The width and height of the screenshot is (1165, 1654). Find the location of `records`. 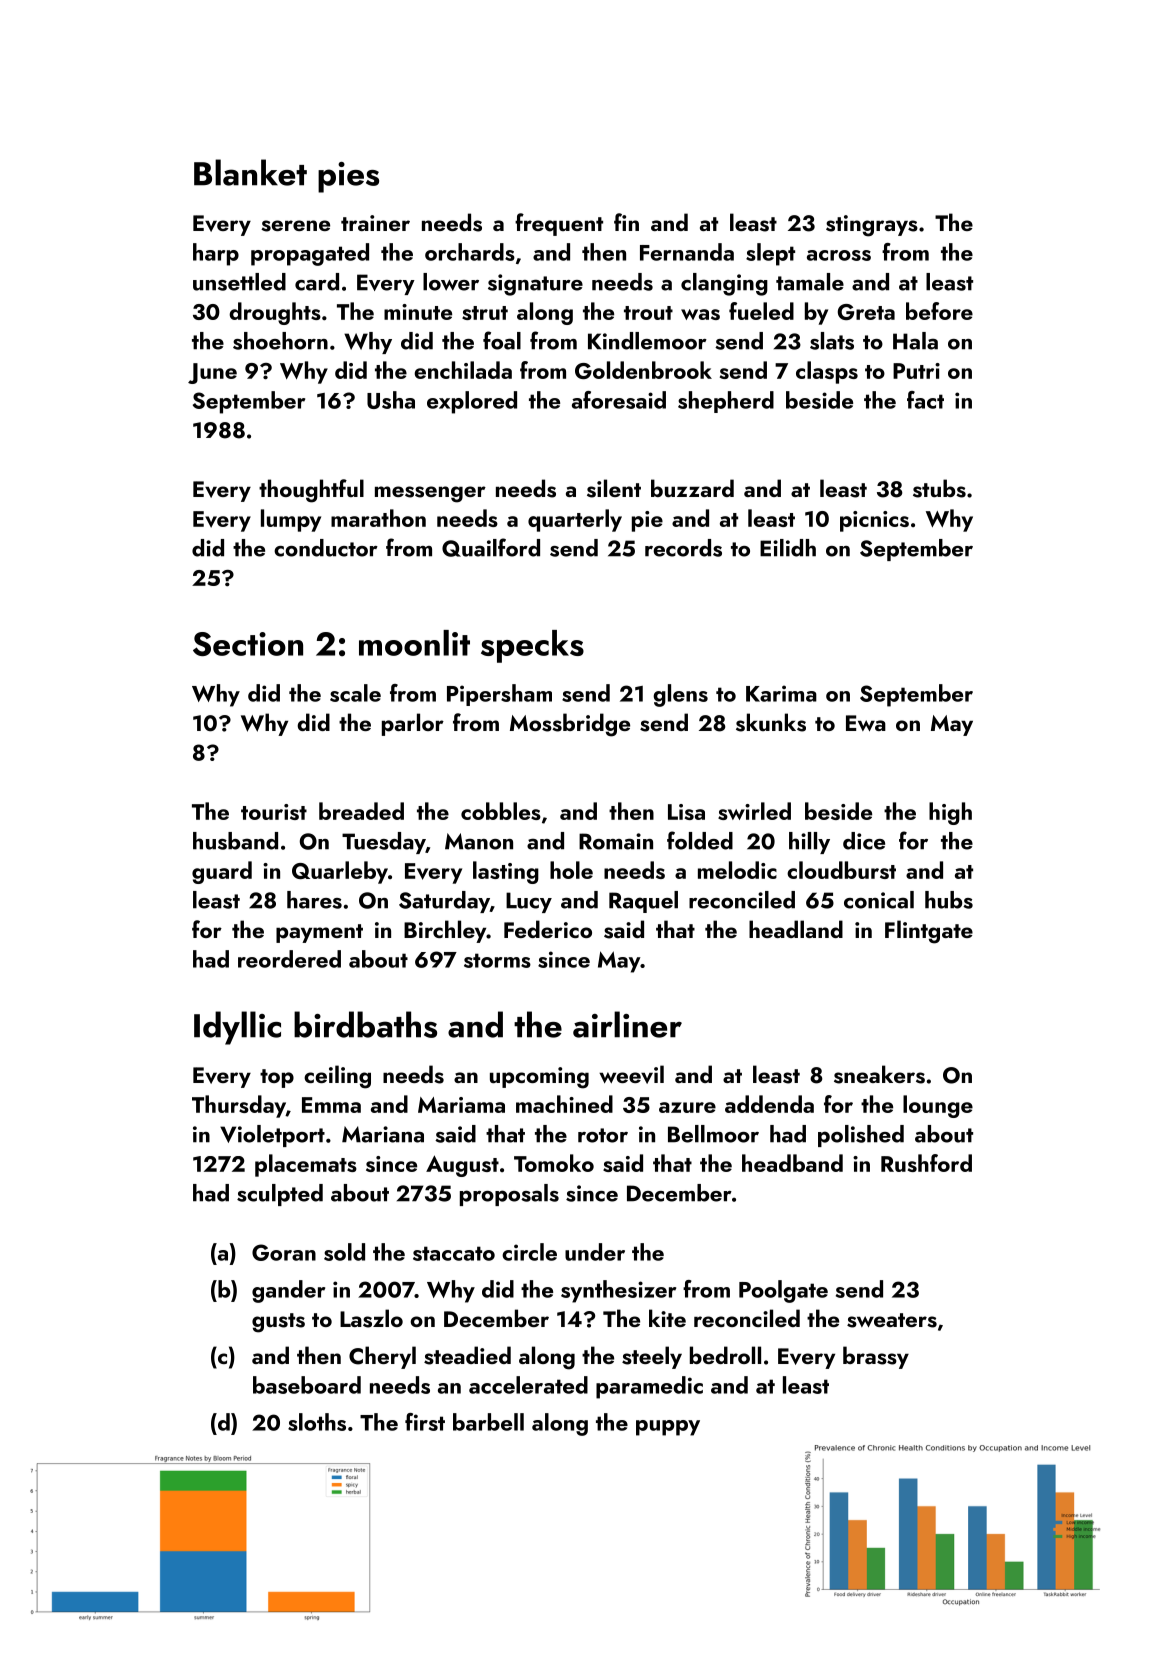

records is located at coordinates (683, 548).
